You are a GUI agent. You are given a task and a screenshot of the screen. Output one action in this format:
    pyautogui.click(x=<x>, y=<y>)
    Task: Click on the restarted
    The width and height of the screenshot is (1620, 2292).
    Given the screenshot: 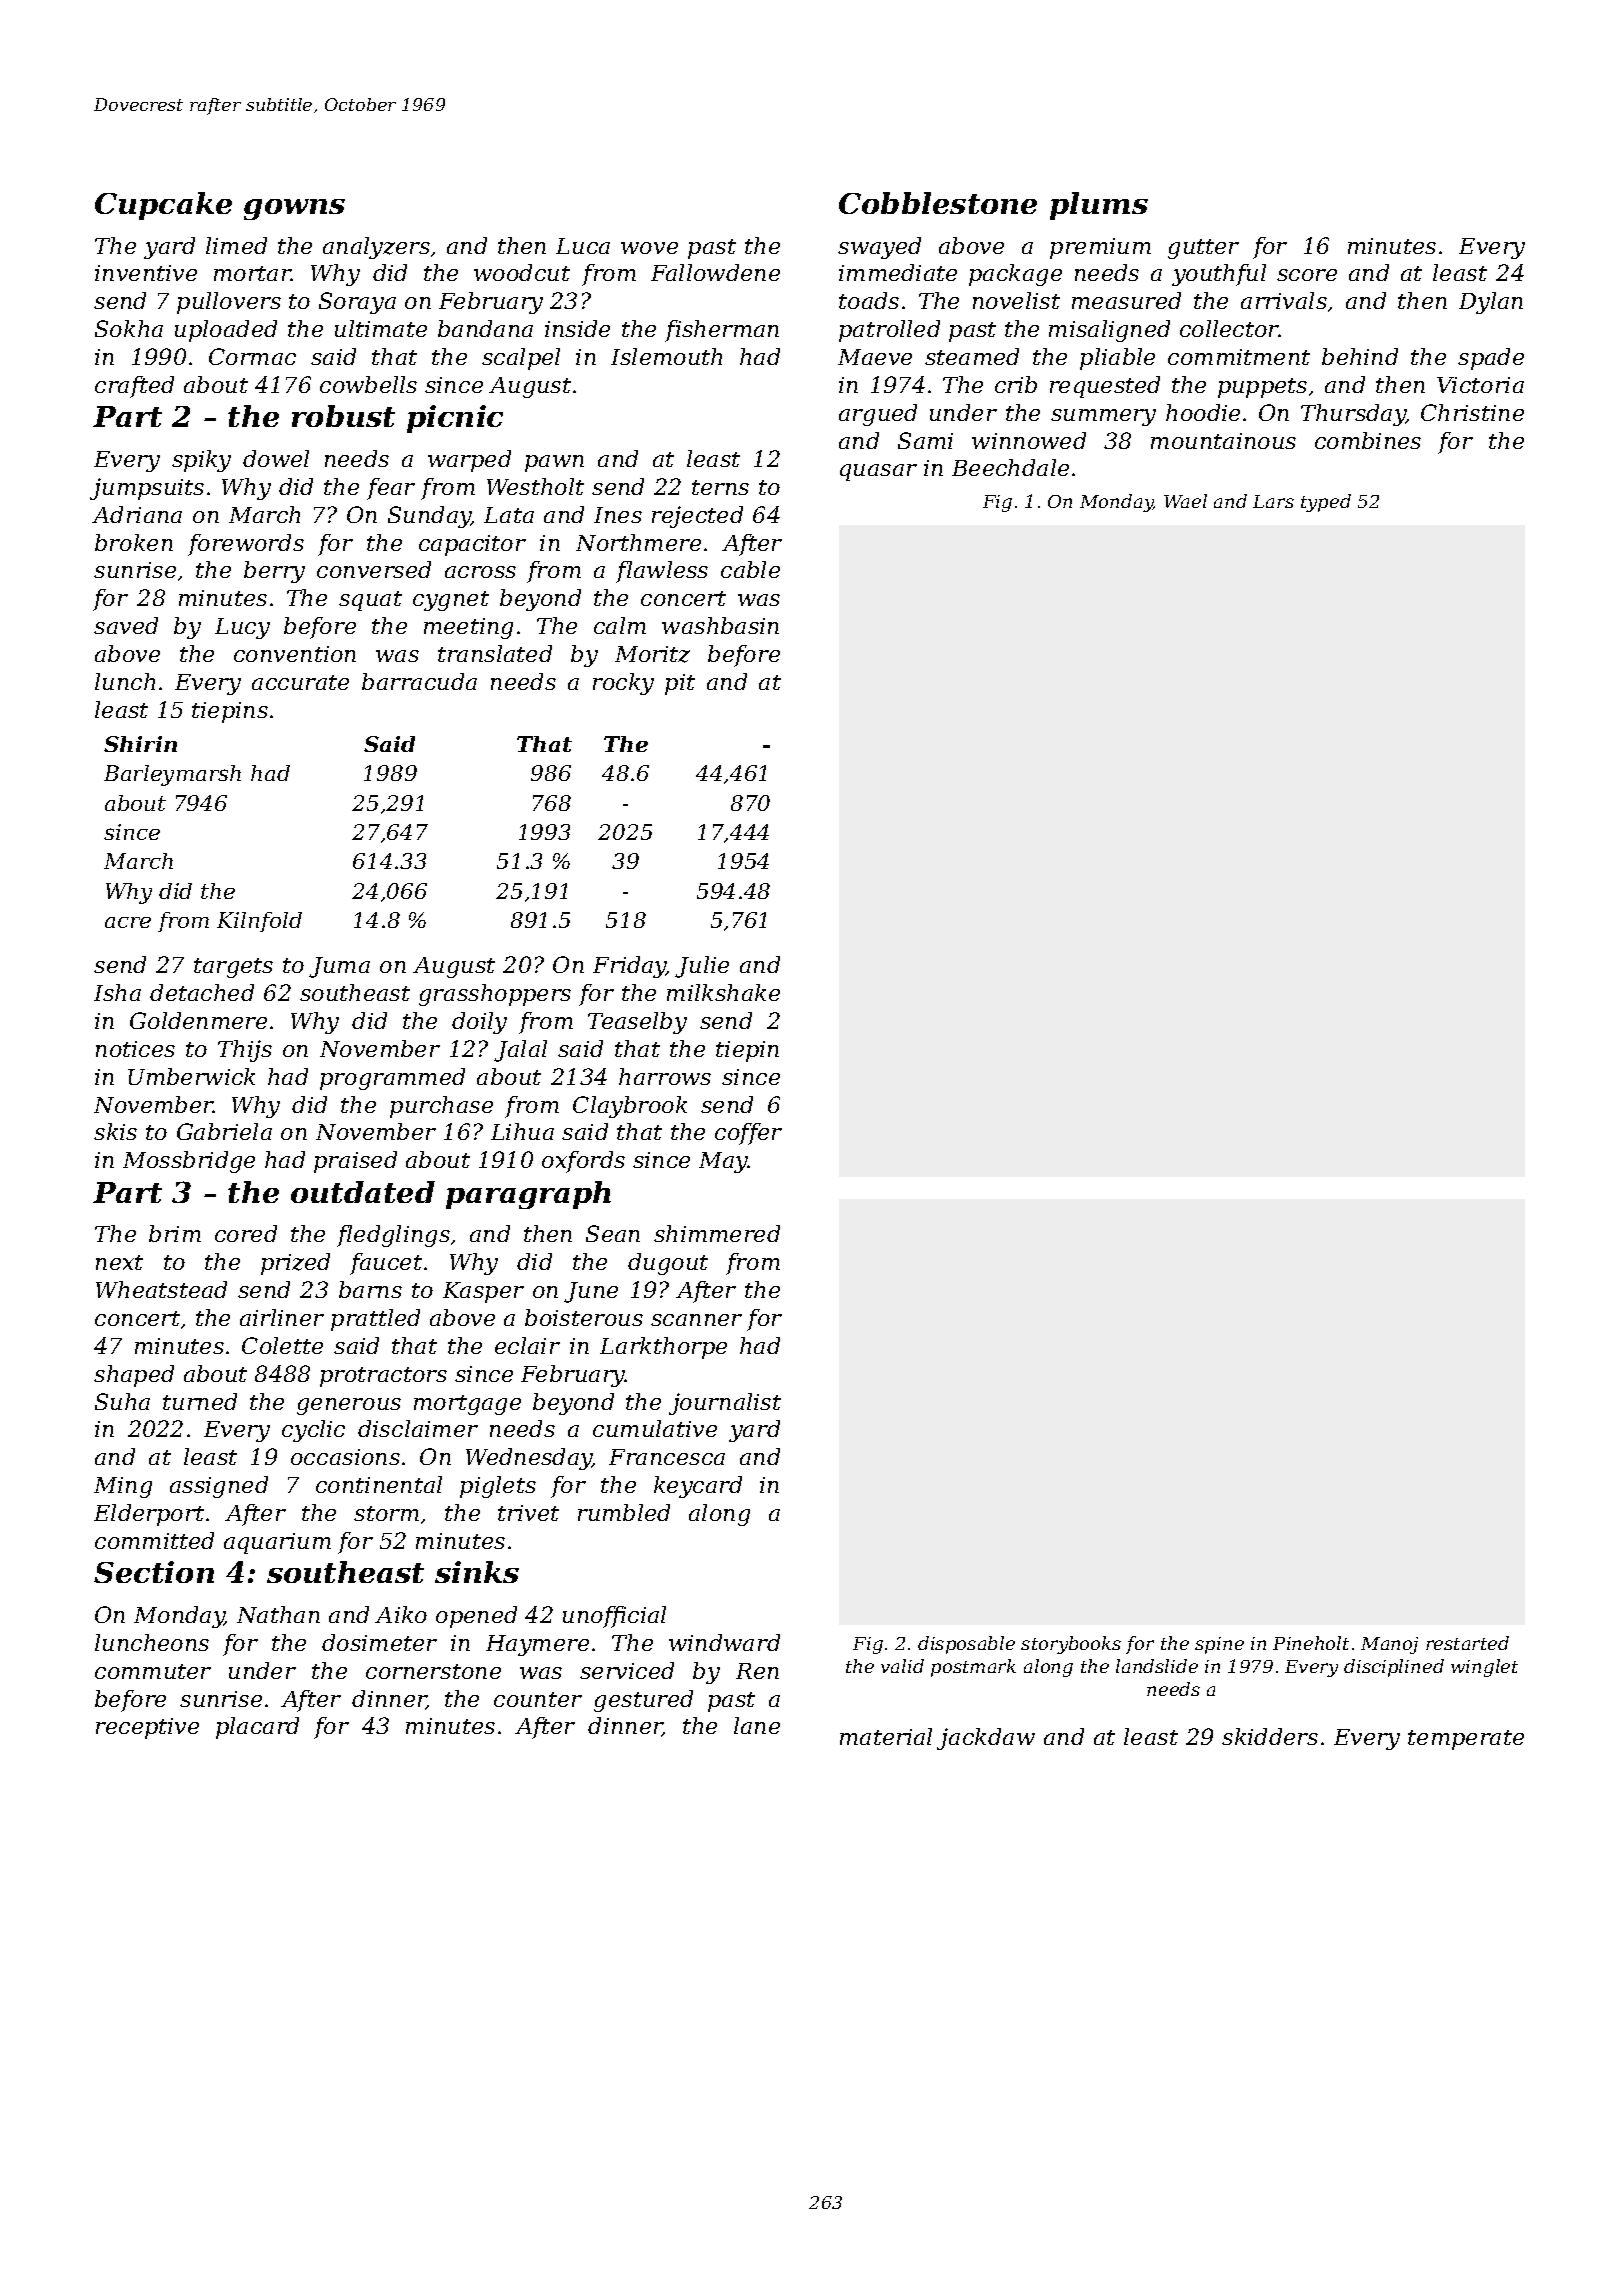 What is the action you would take?
    pyautogui.click(x=1467, y=1643)
